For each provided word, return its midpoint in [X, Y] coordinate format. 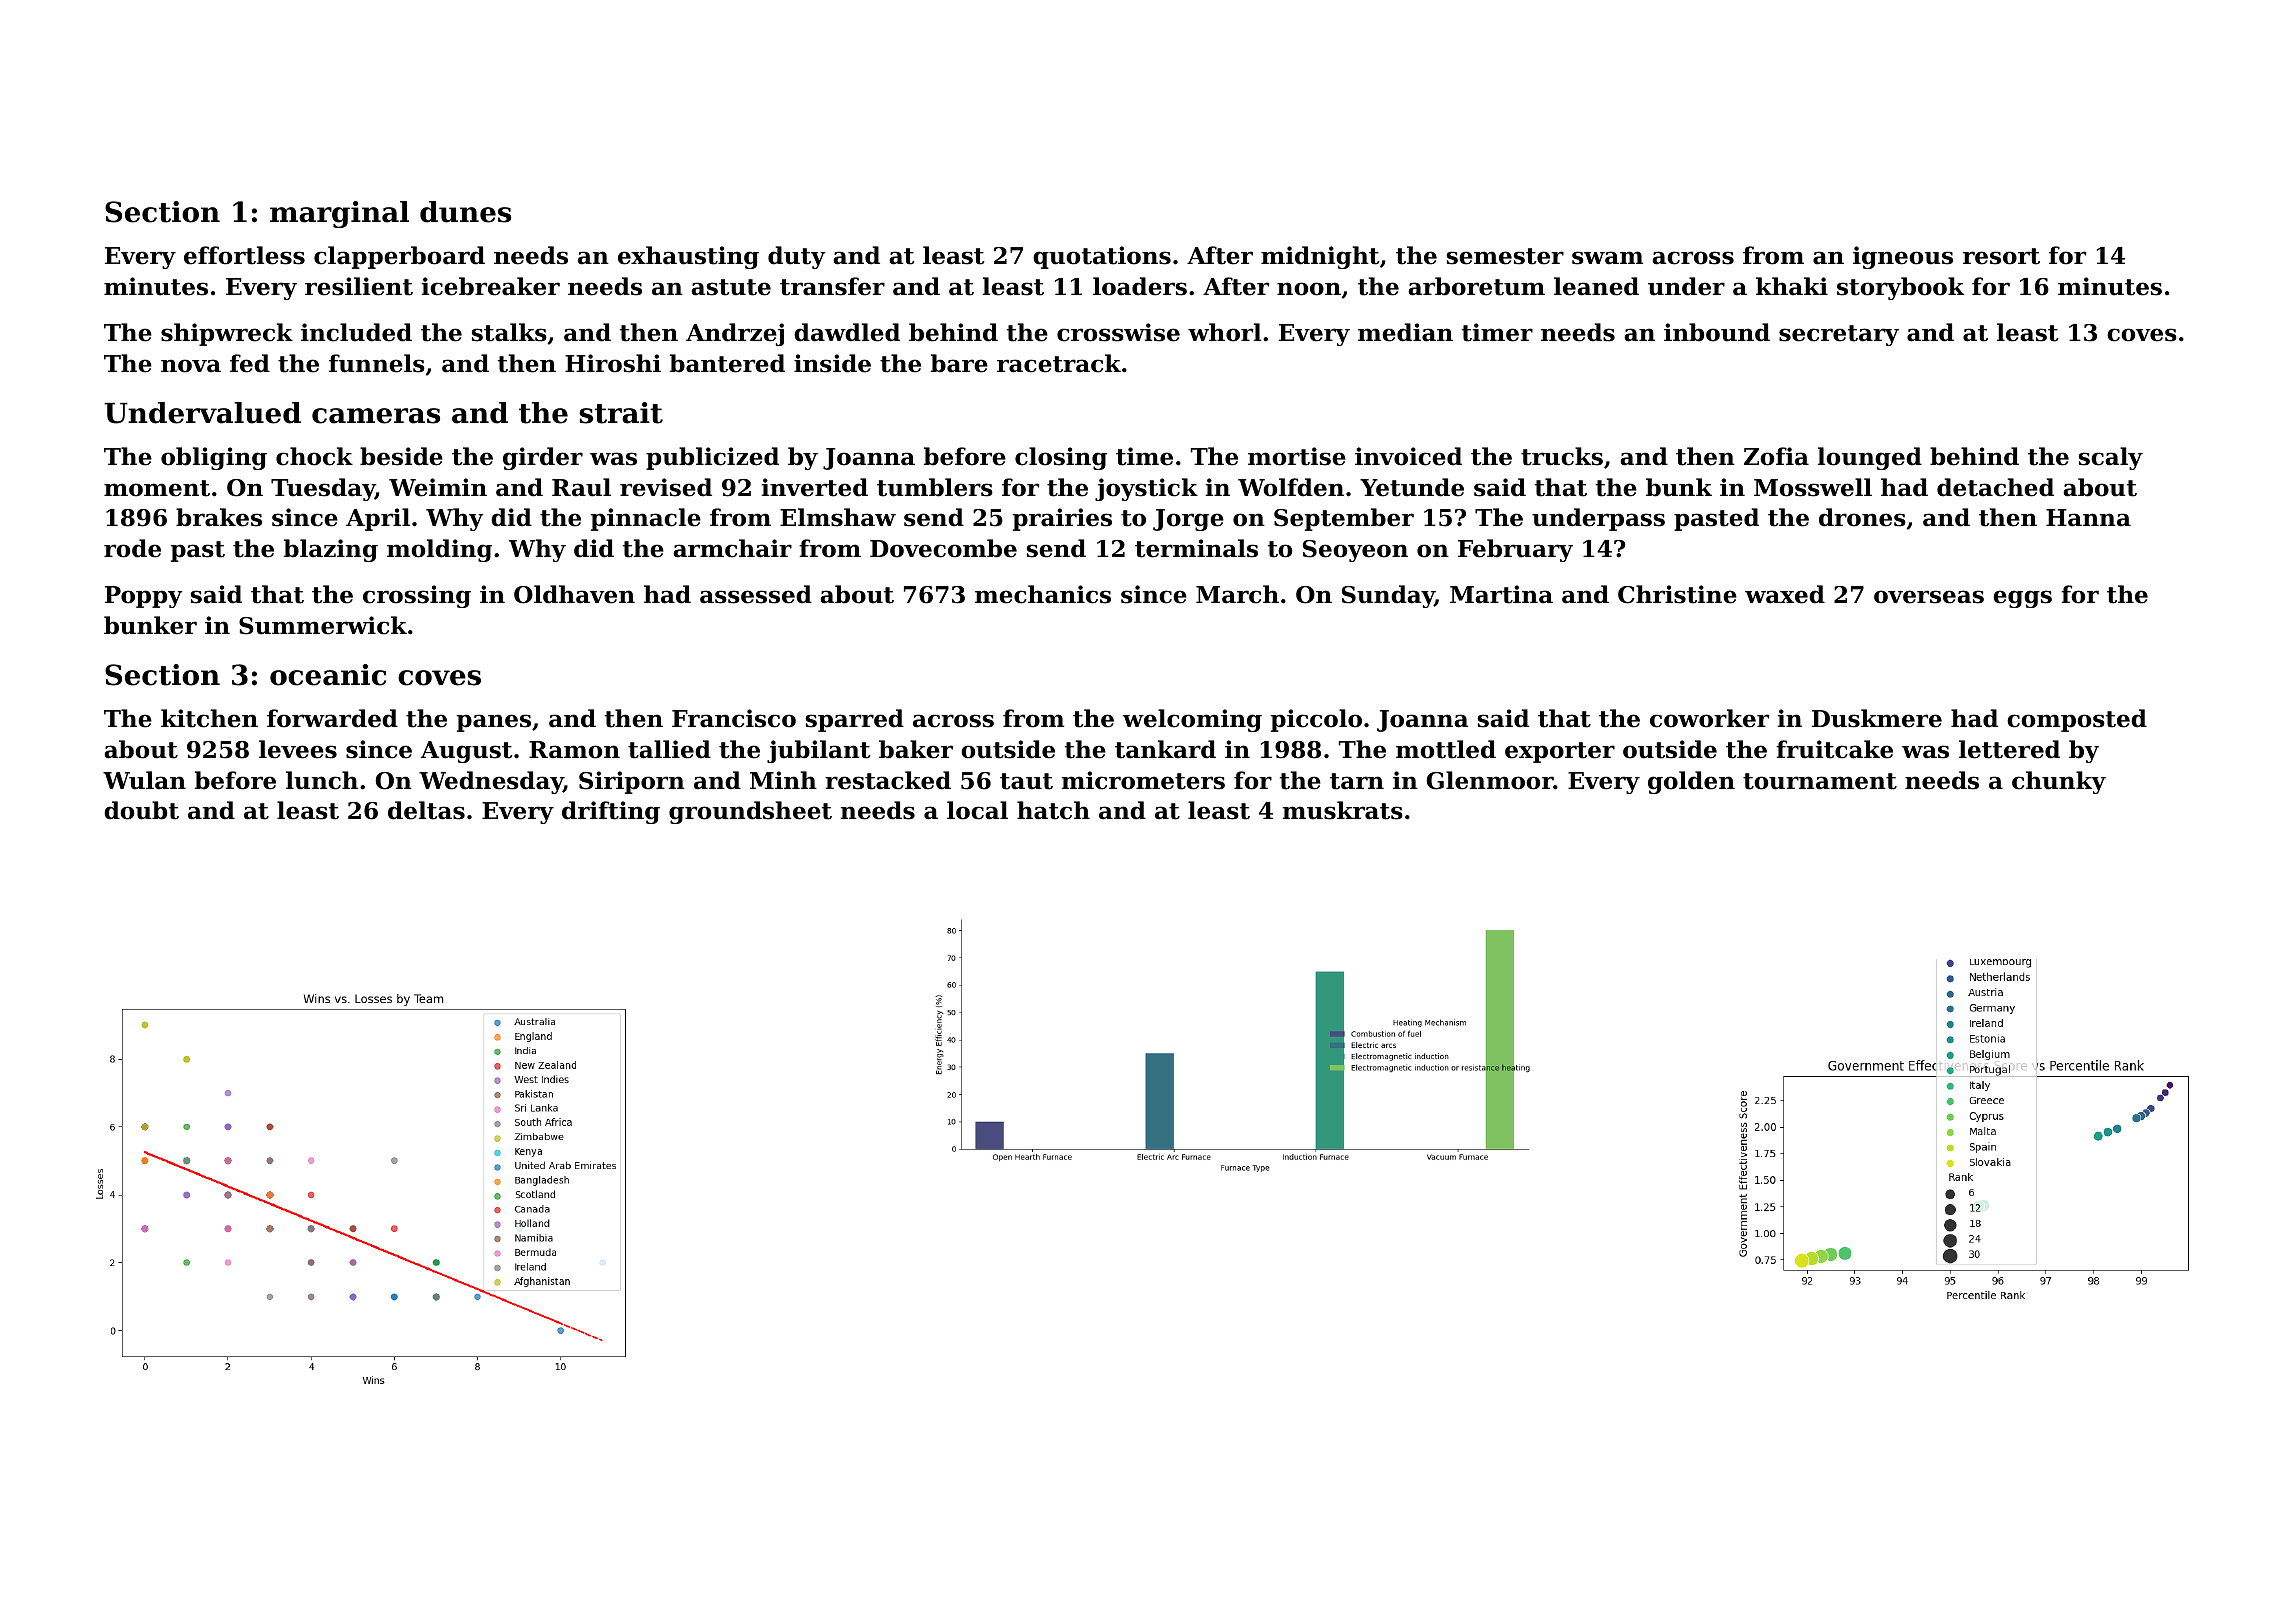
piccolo [1316, 720]
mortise [1297, 456]
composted [2077, 720]
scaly [2111, 458]
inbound [1717, 332]
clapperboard [399, 257]
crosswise [1118, 332]
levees [298, 749]
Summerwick [323, 625]
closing [1061, 458]
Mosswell [1813, 487]
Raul [581, 487]
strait [621, 413]
